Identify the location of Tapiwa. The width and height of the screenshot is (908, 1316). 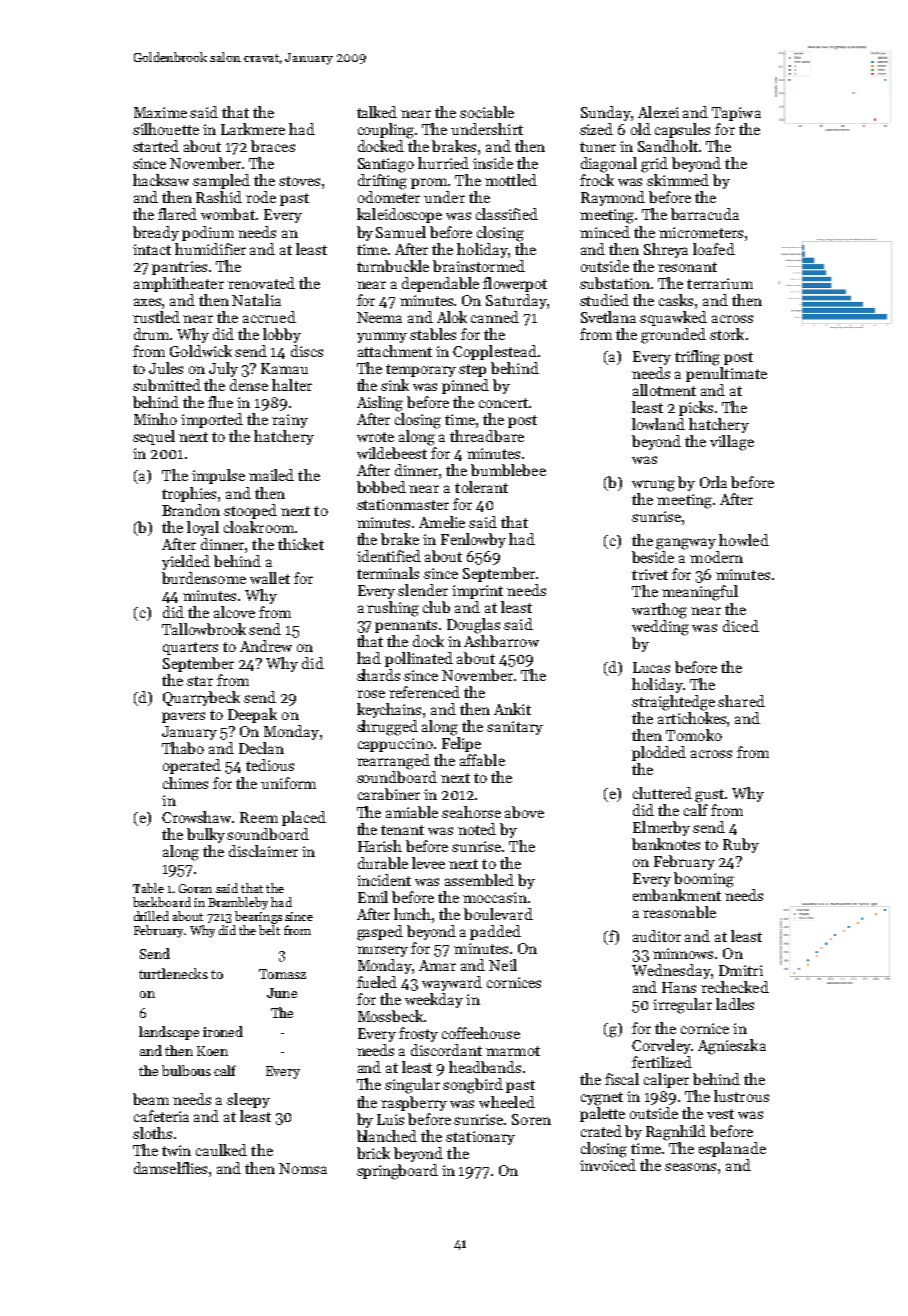
(736, 114).
